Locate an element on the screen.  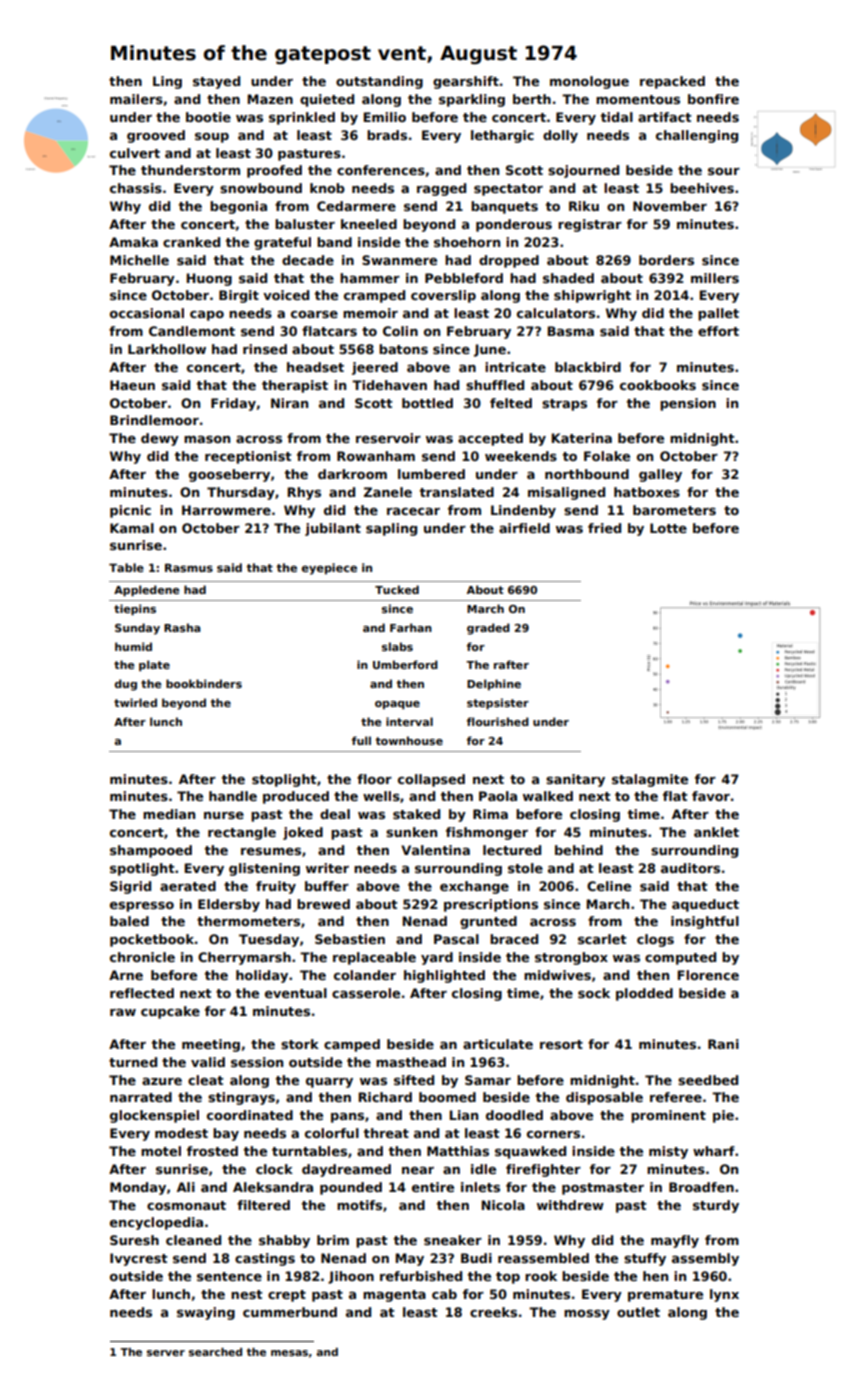
Tidehaven is located at coordinates (389, 385).
